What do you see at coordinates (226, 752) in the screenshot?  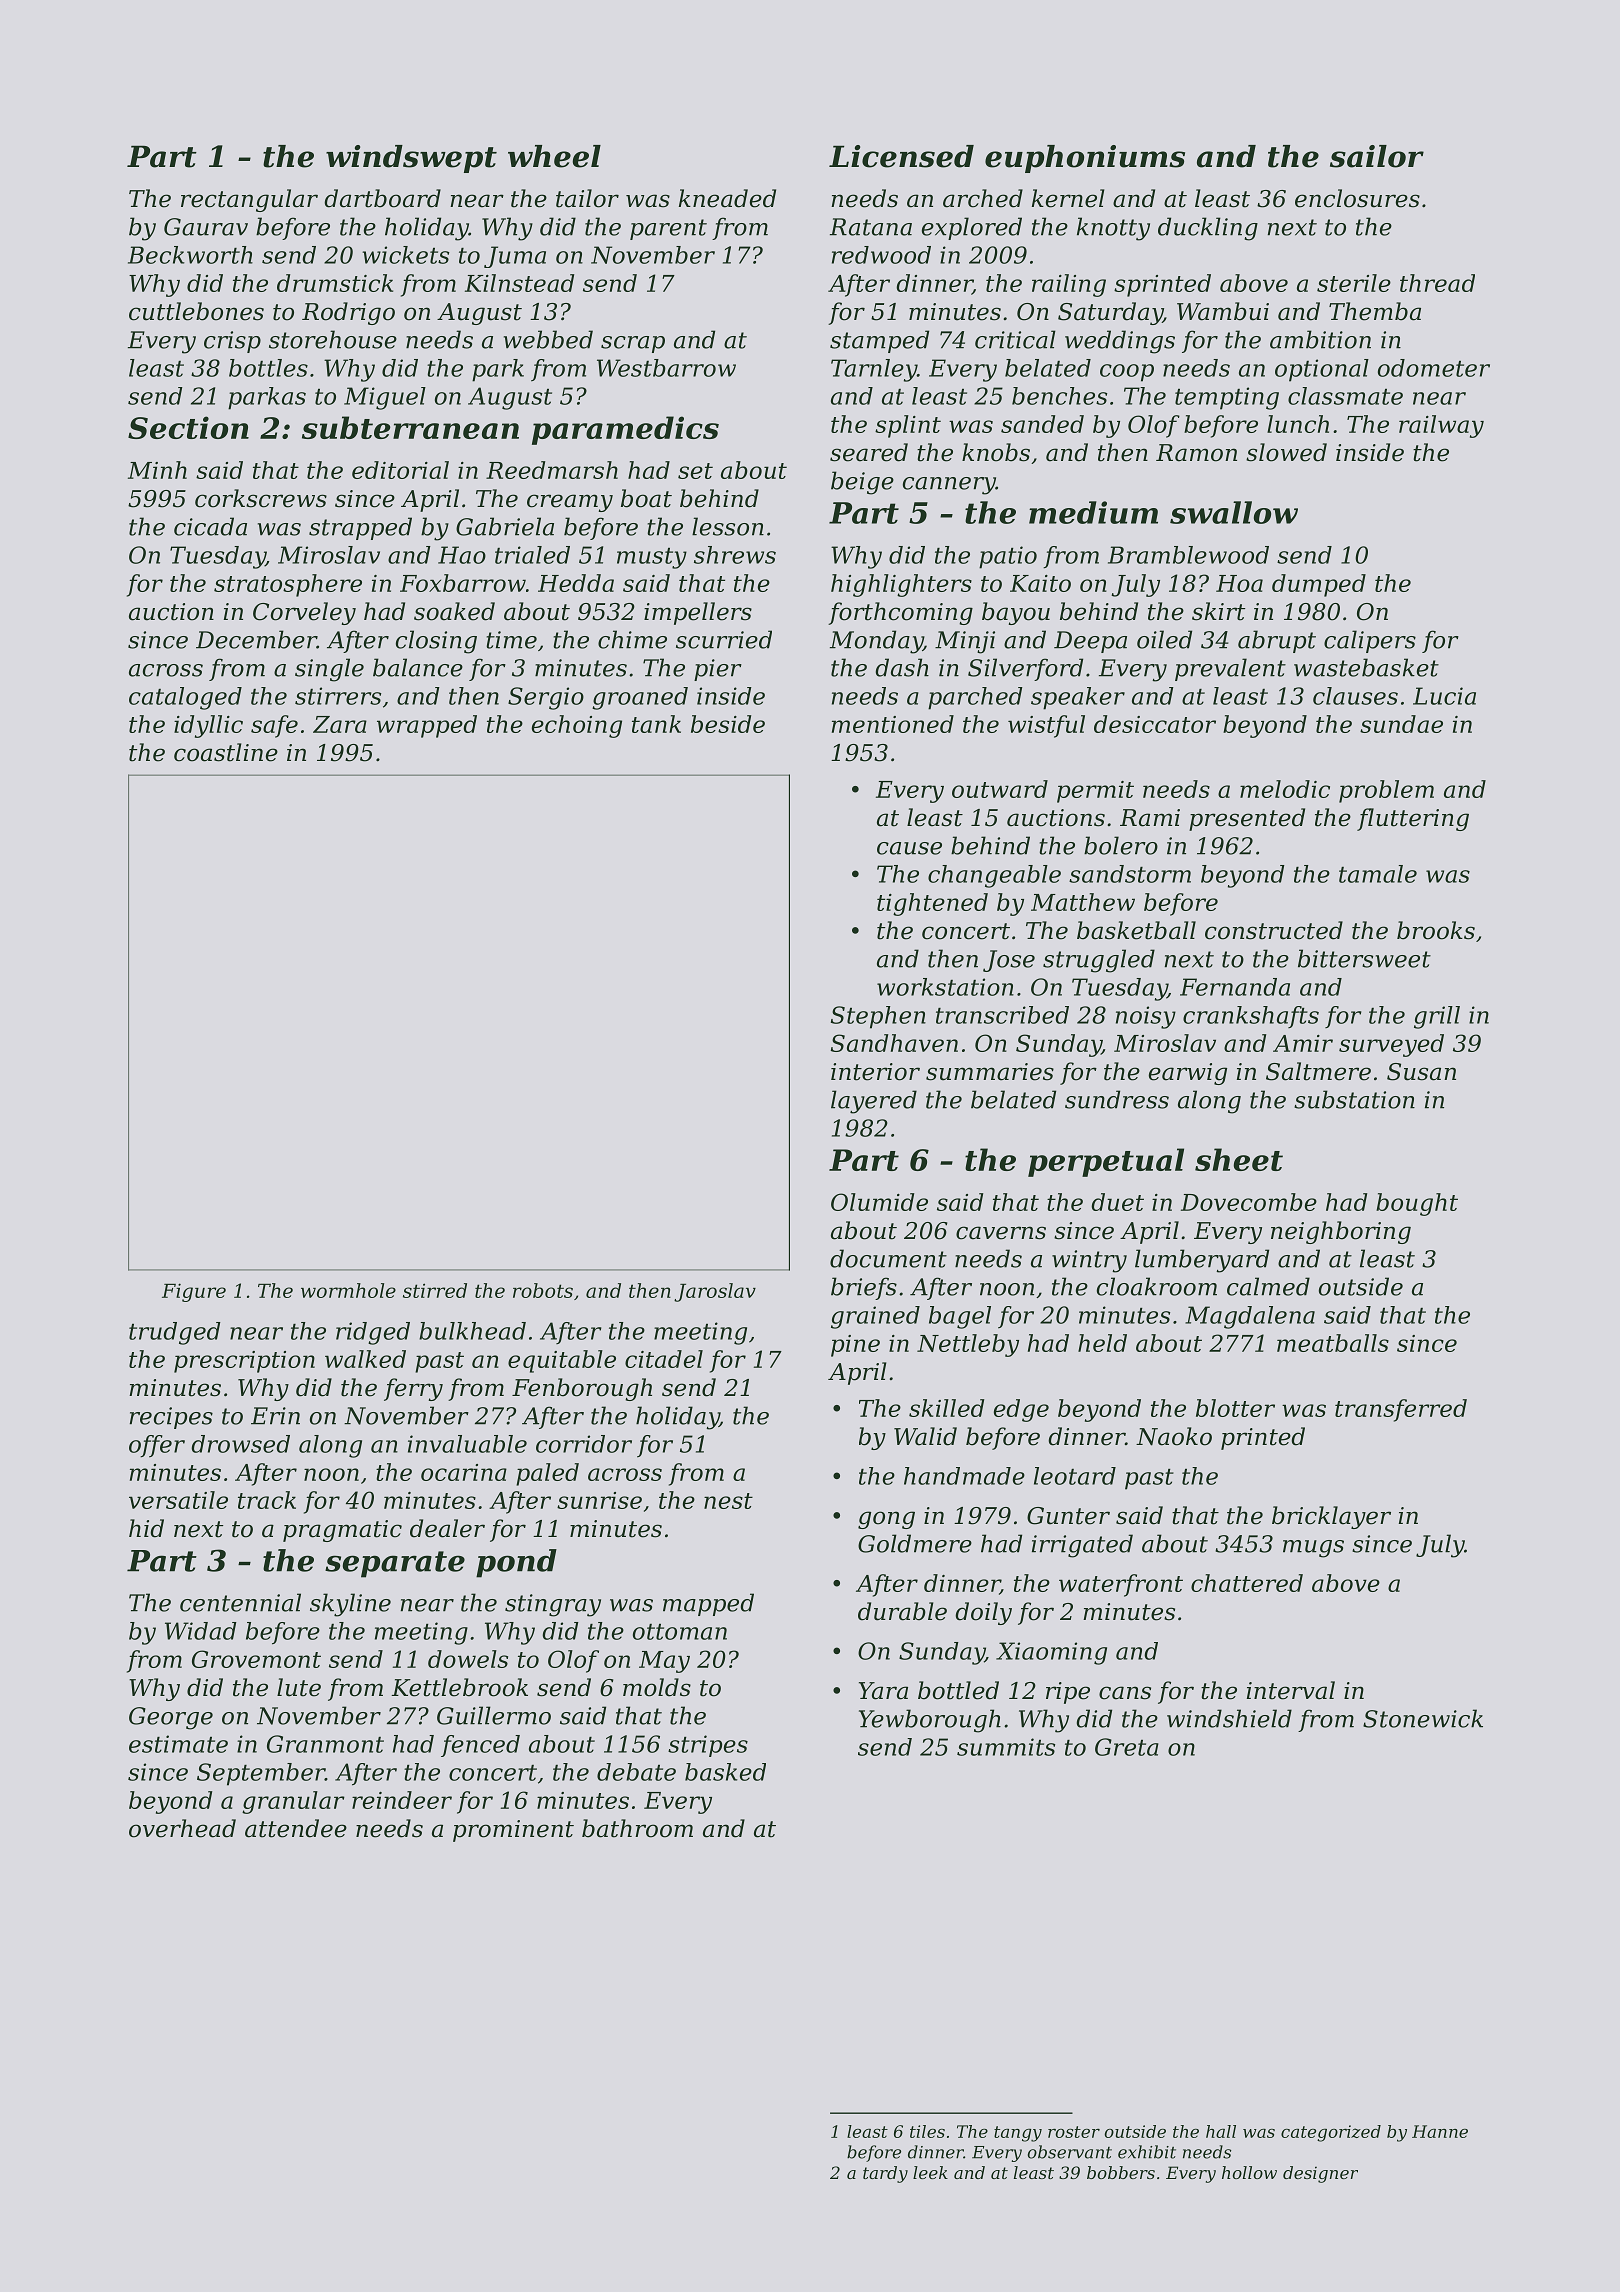 I see `coastline` at bounding box center [226, 752].
